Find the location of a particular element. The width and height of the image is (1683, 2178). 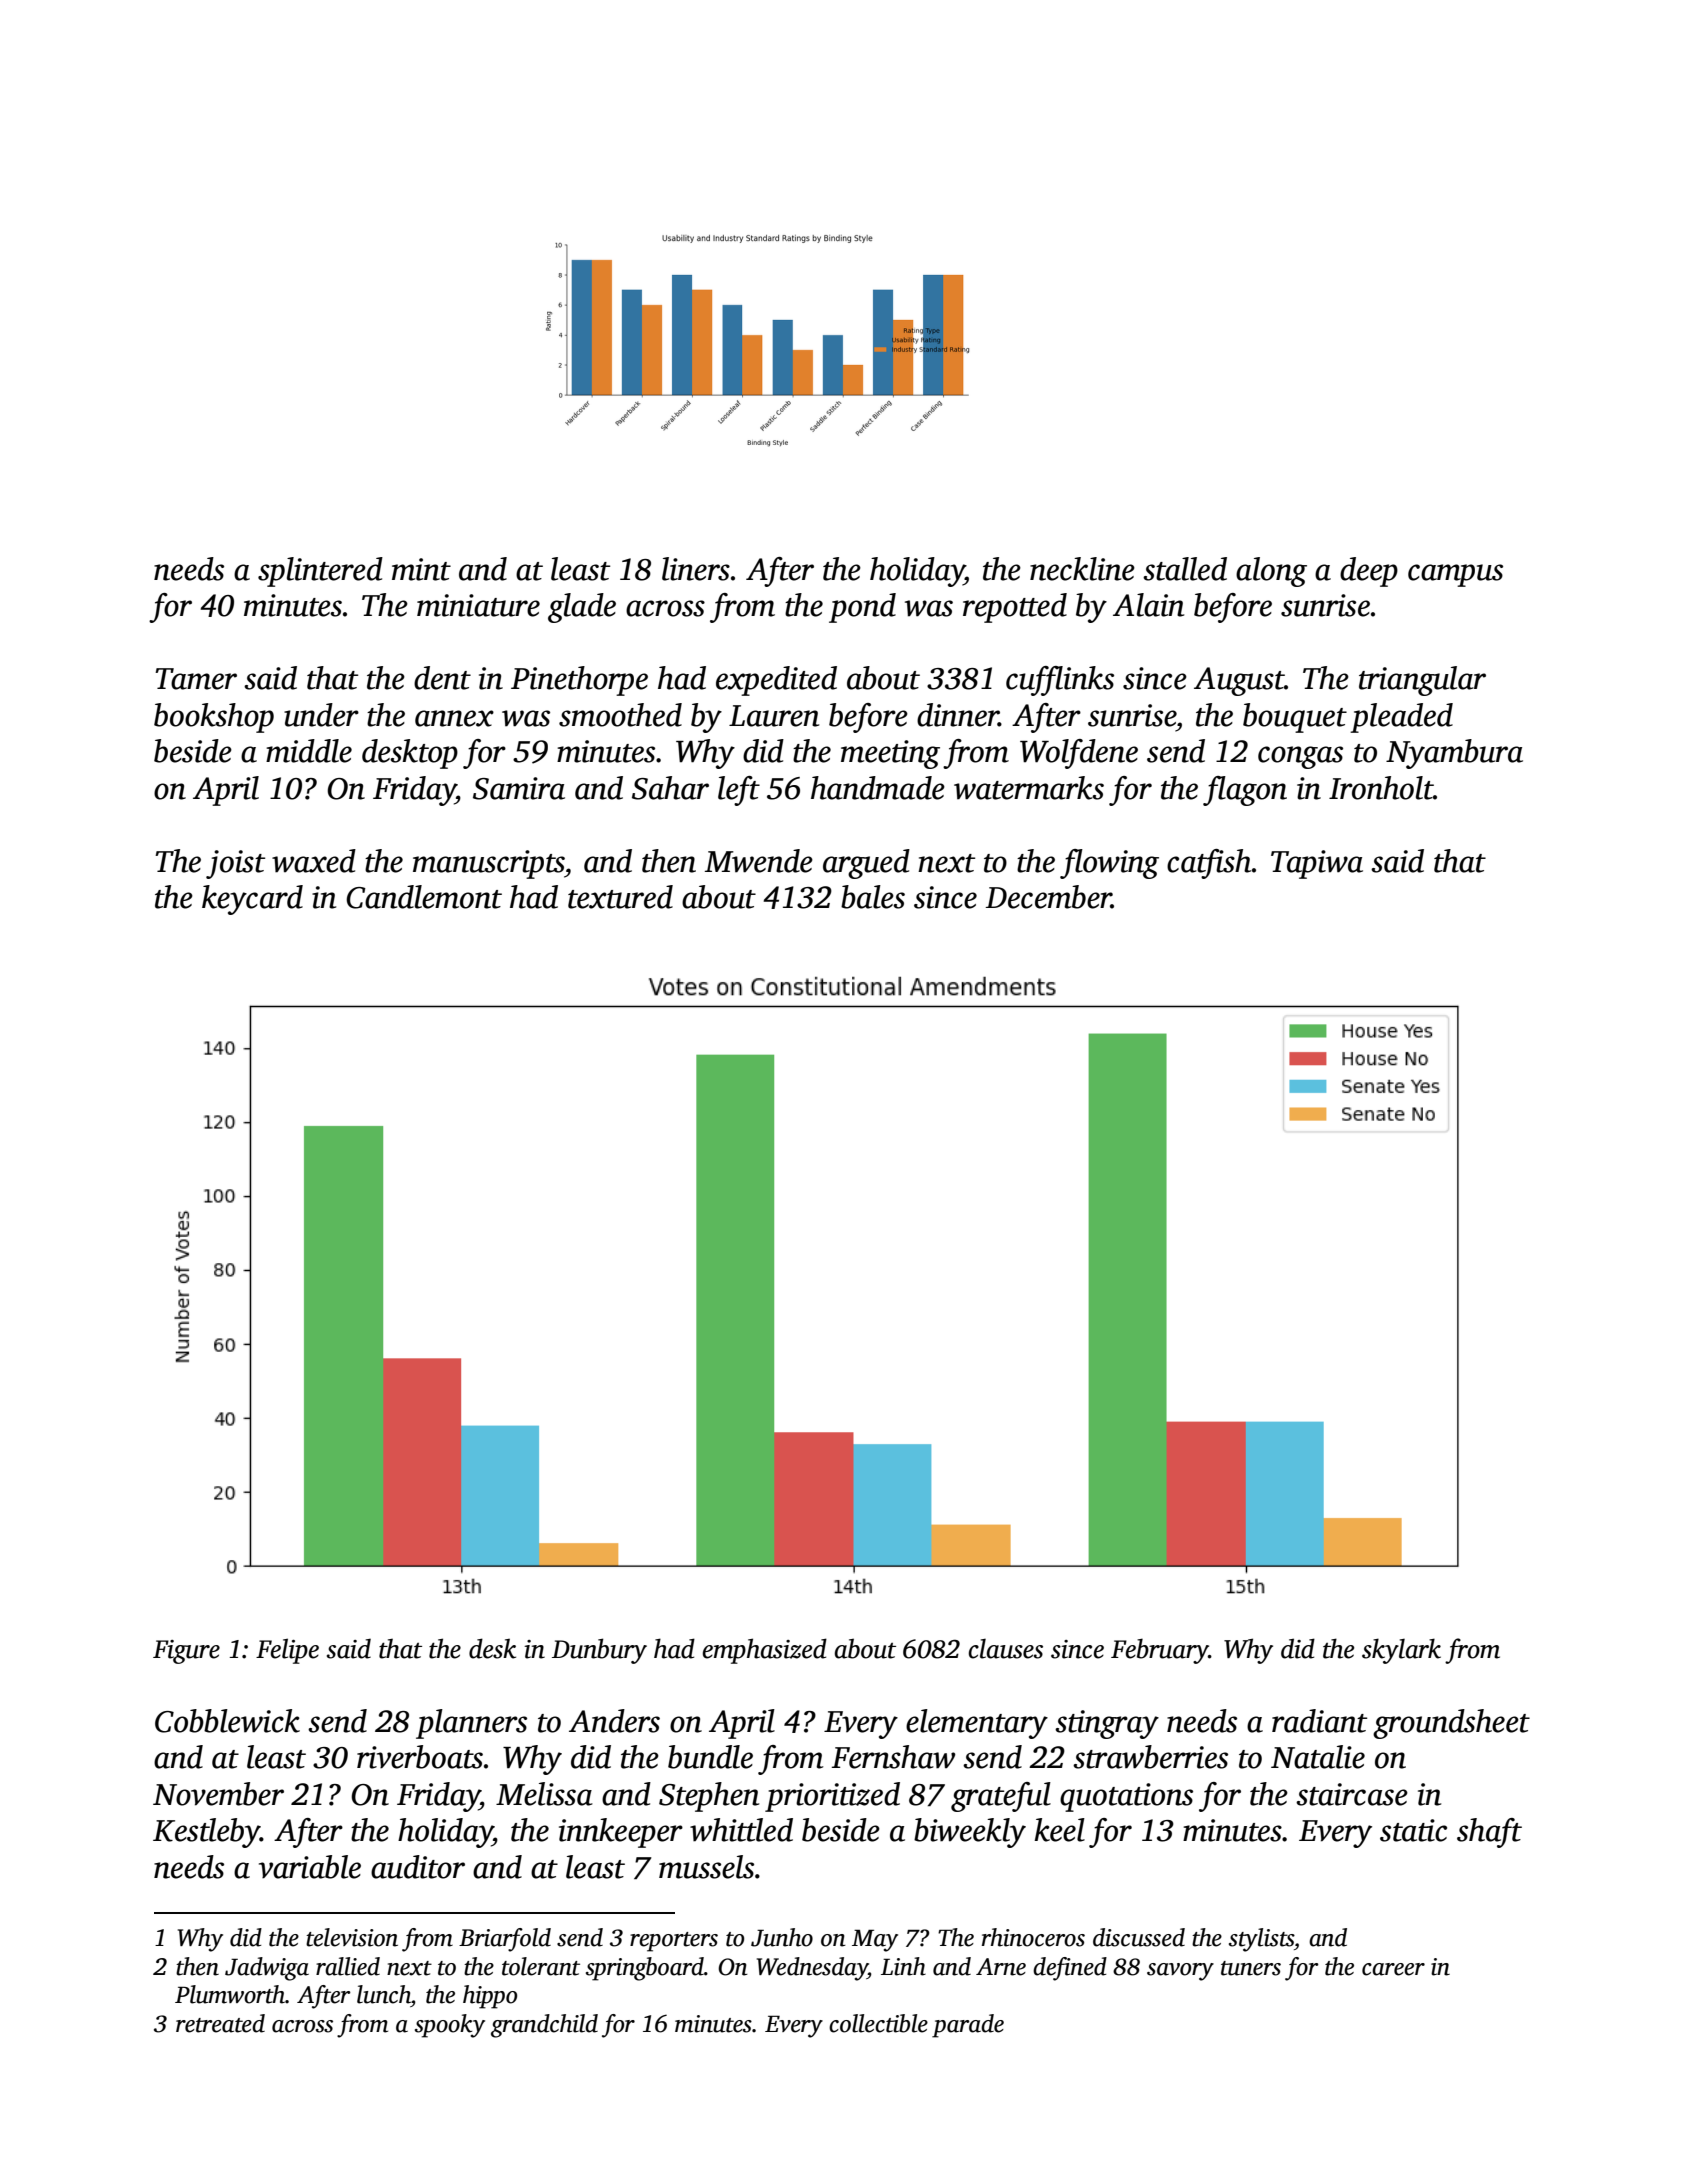

bales is located at coordinates (873, 897).
